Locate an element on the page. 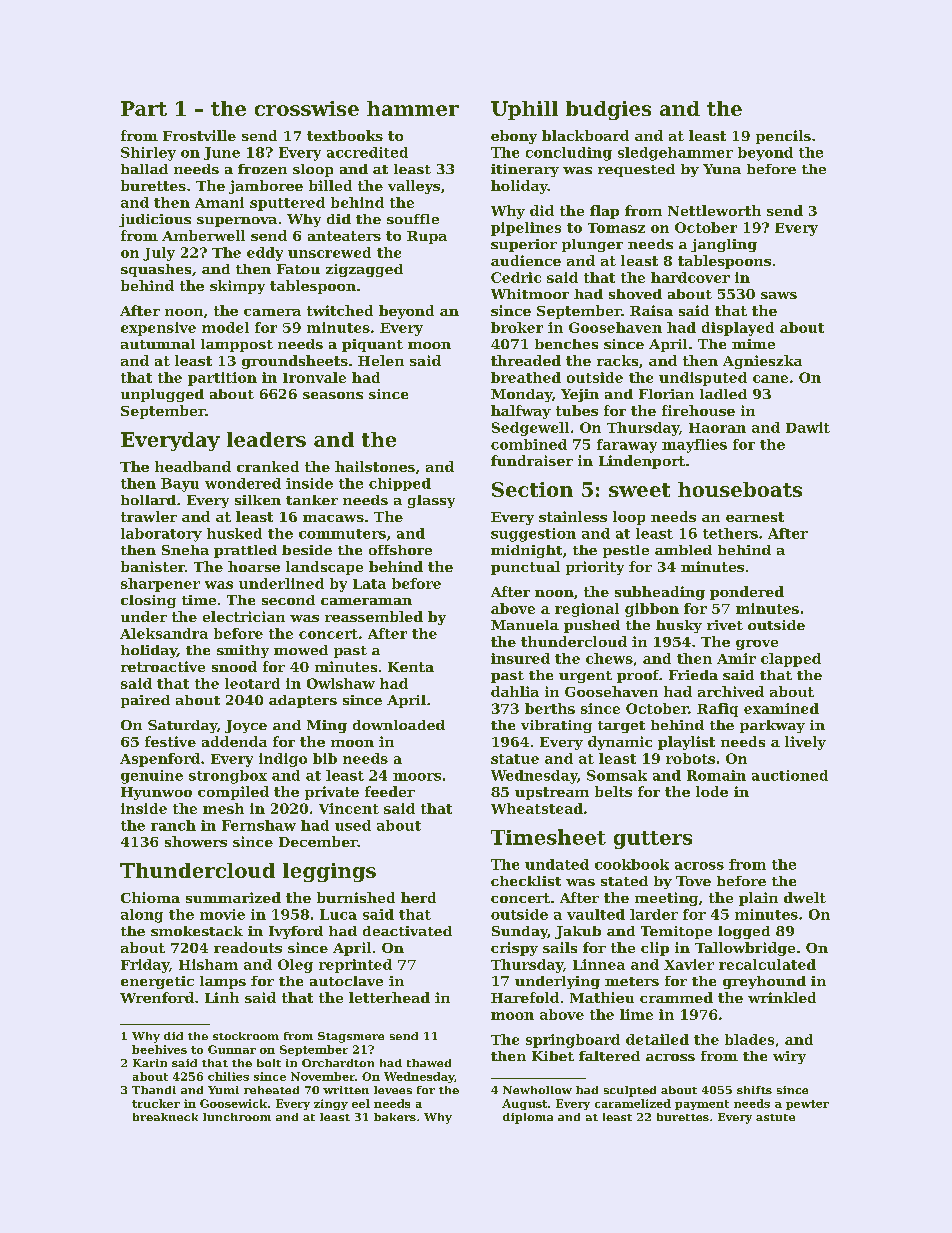 The image size is (952, 1233). breakneck is located at coordinates (165, 1117).
